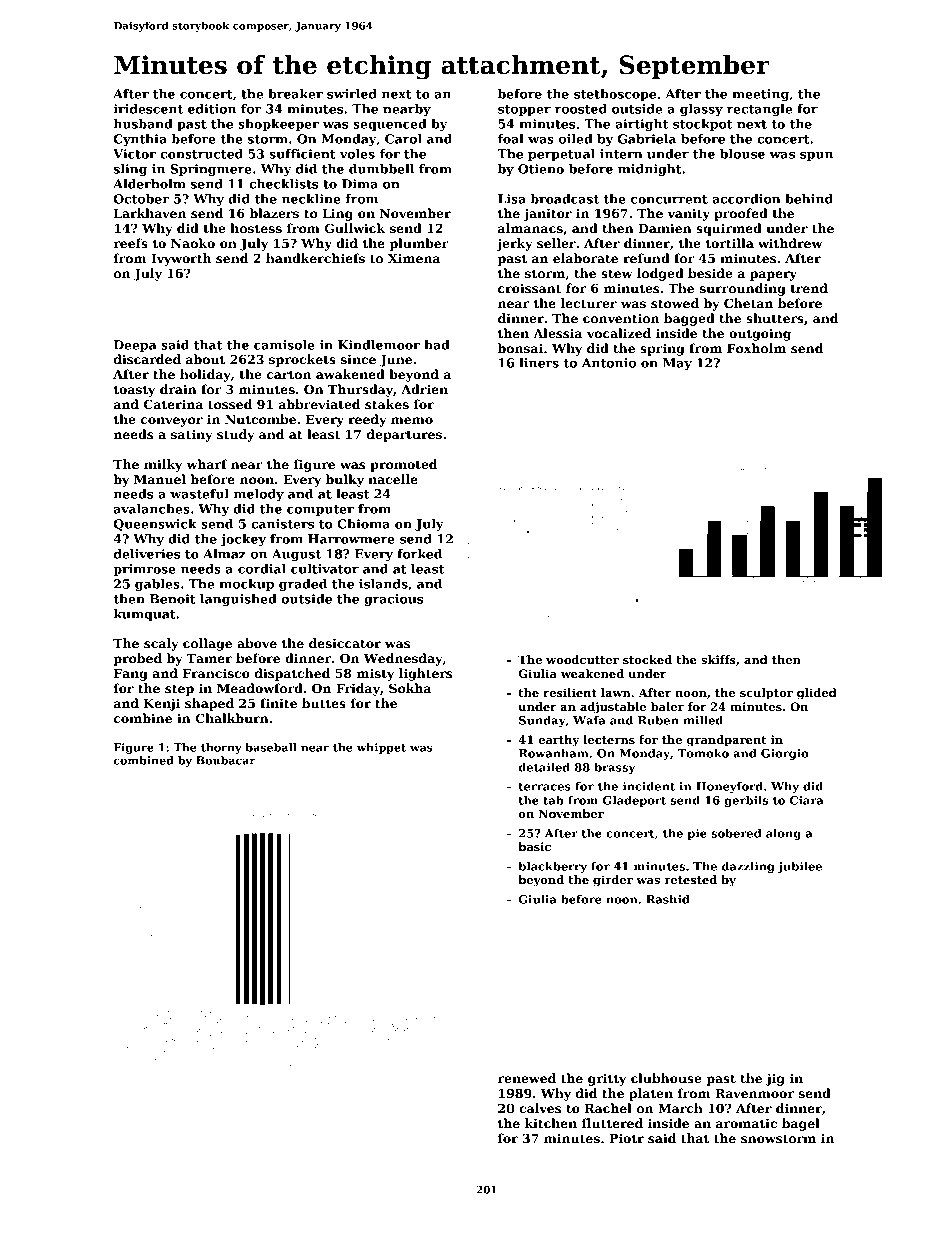  Describe the element at coordinates (689, 214) in the screenshot. I see `vanity` at that location.
